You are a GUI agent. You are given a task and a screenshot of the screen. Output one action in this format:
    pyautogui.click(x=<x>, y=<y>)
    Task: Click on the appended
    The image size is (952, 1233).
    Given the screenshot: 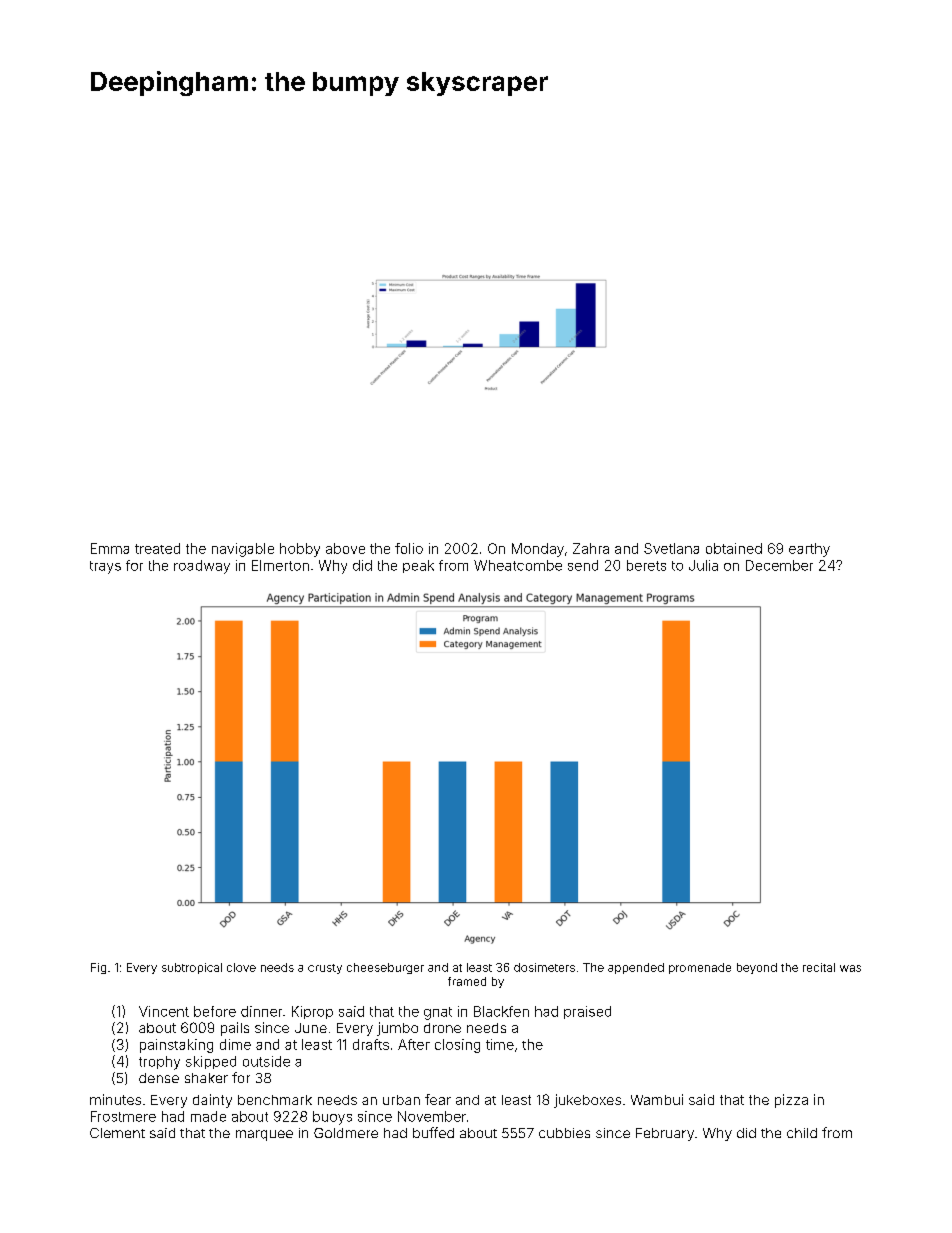 What is the action you would take?
    pyautogui.click(x=636, y=968)
